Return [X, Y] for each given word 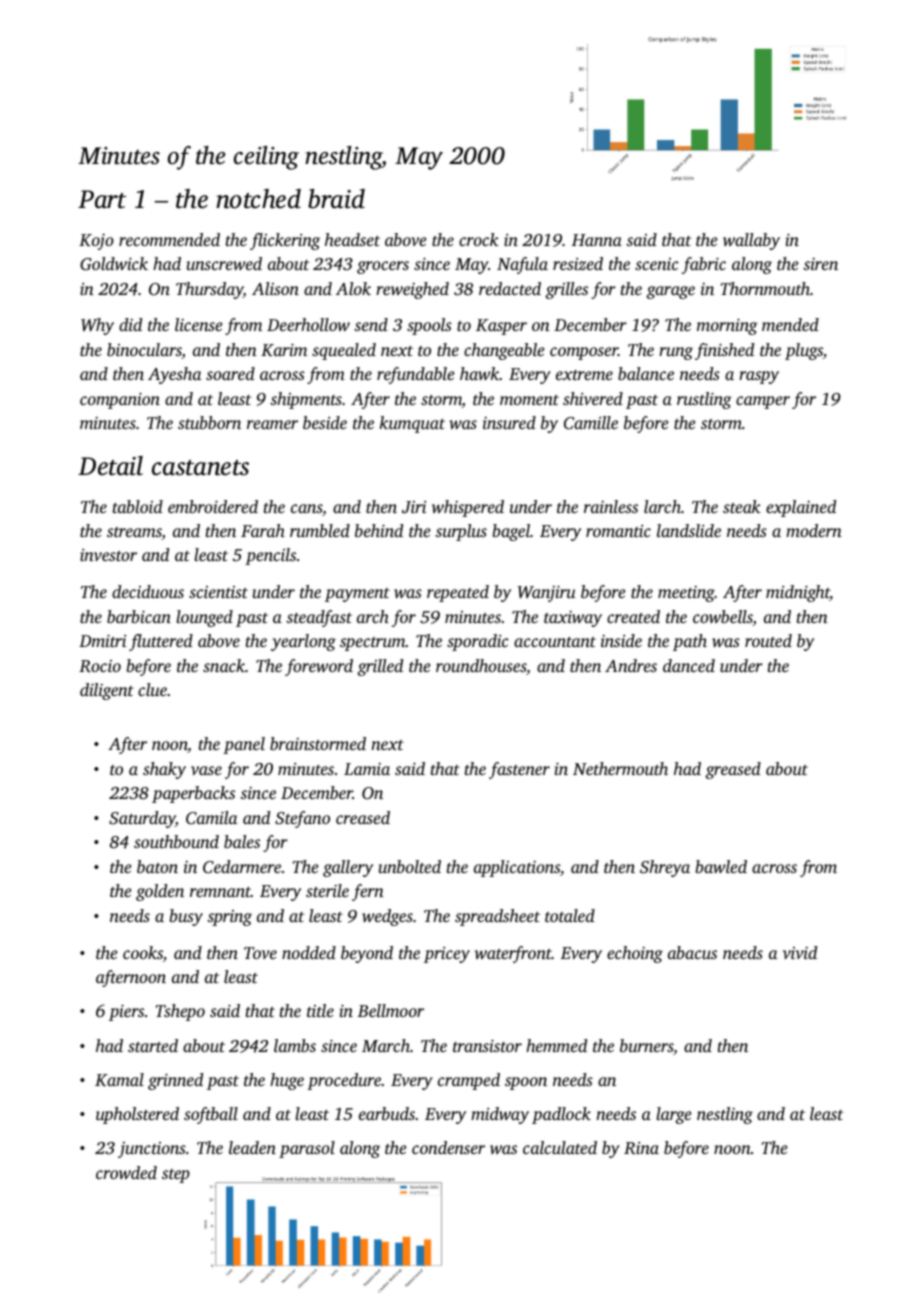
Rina [641, 1148]
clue [152, 689]
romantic [618, 531]
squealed [344, 351]
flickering [285, 241]
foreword [319, 667]
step [176, 1176]
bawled [721, 866]
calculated [560, 1147]
